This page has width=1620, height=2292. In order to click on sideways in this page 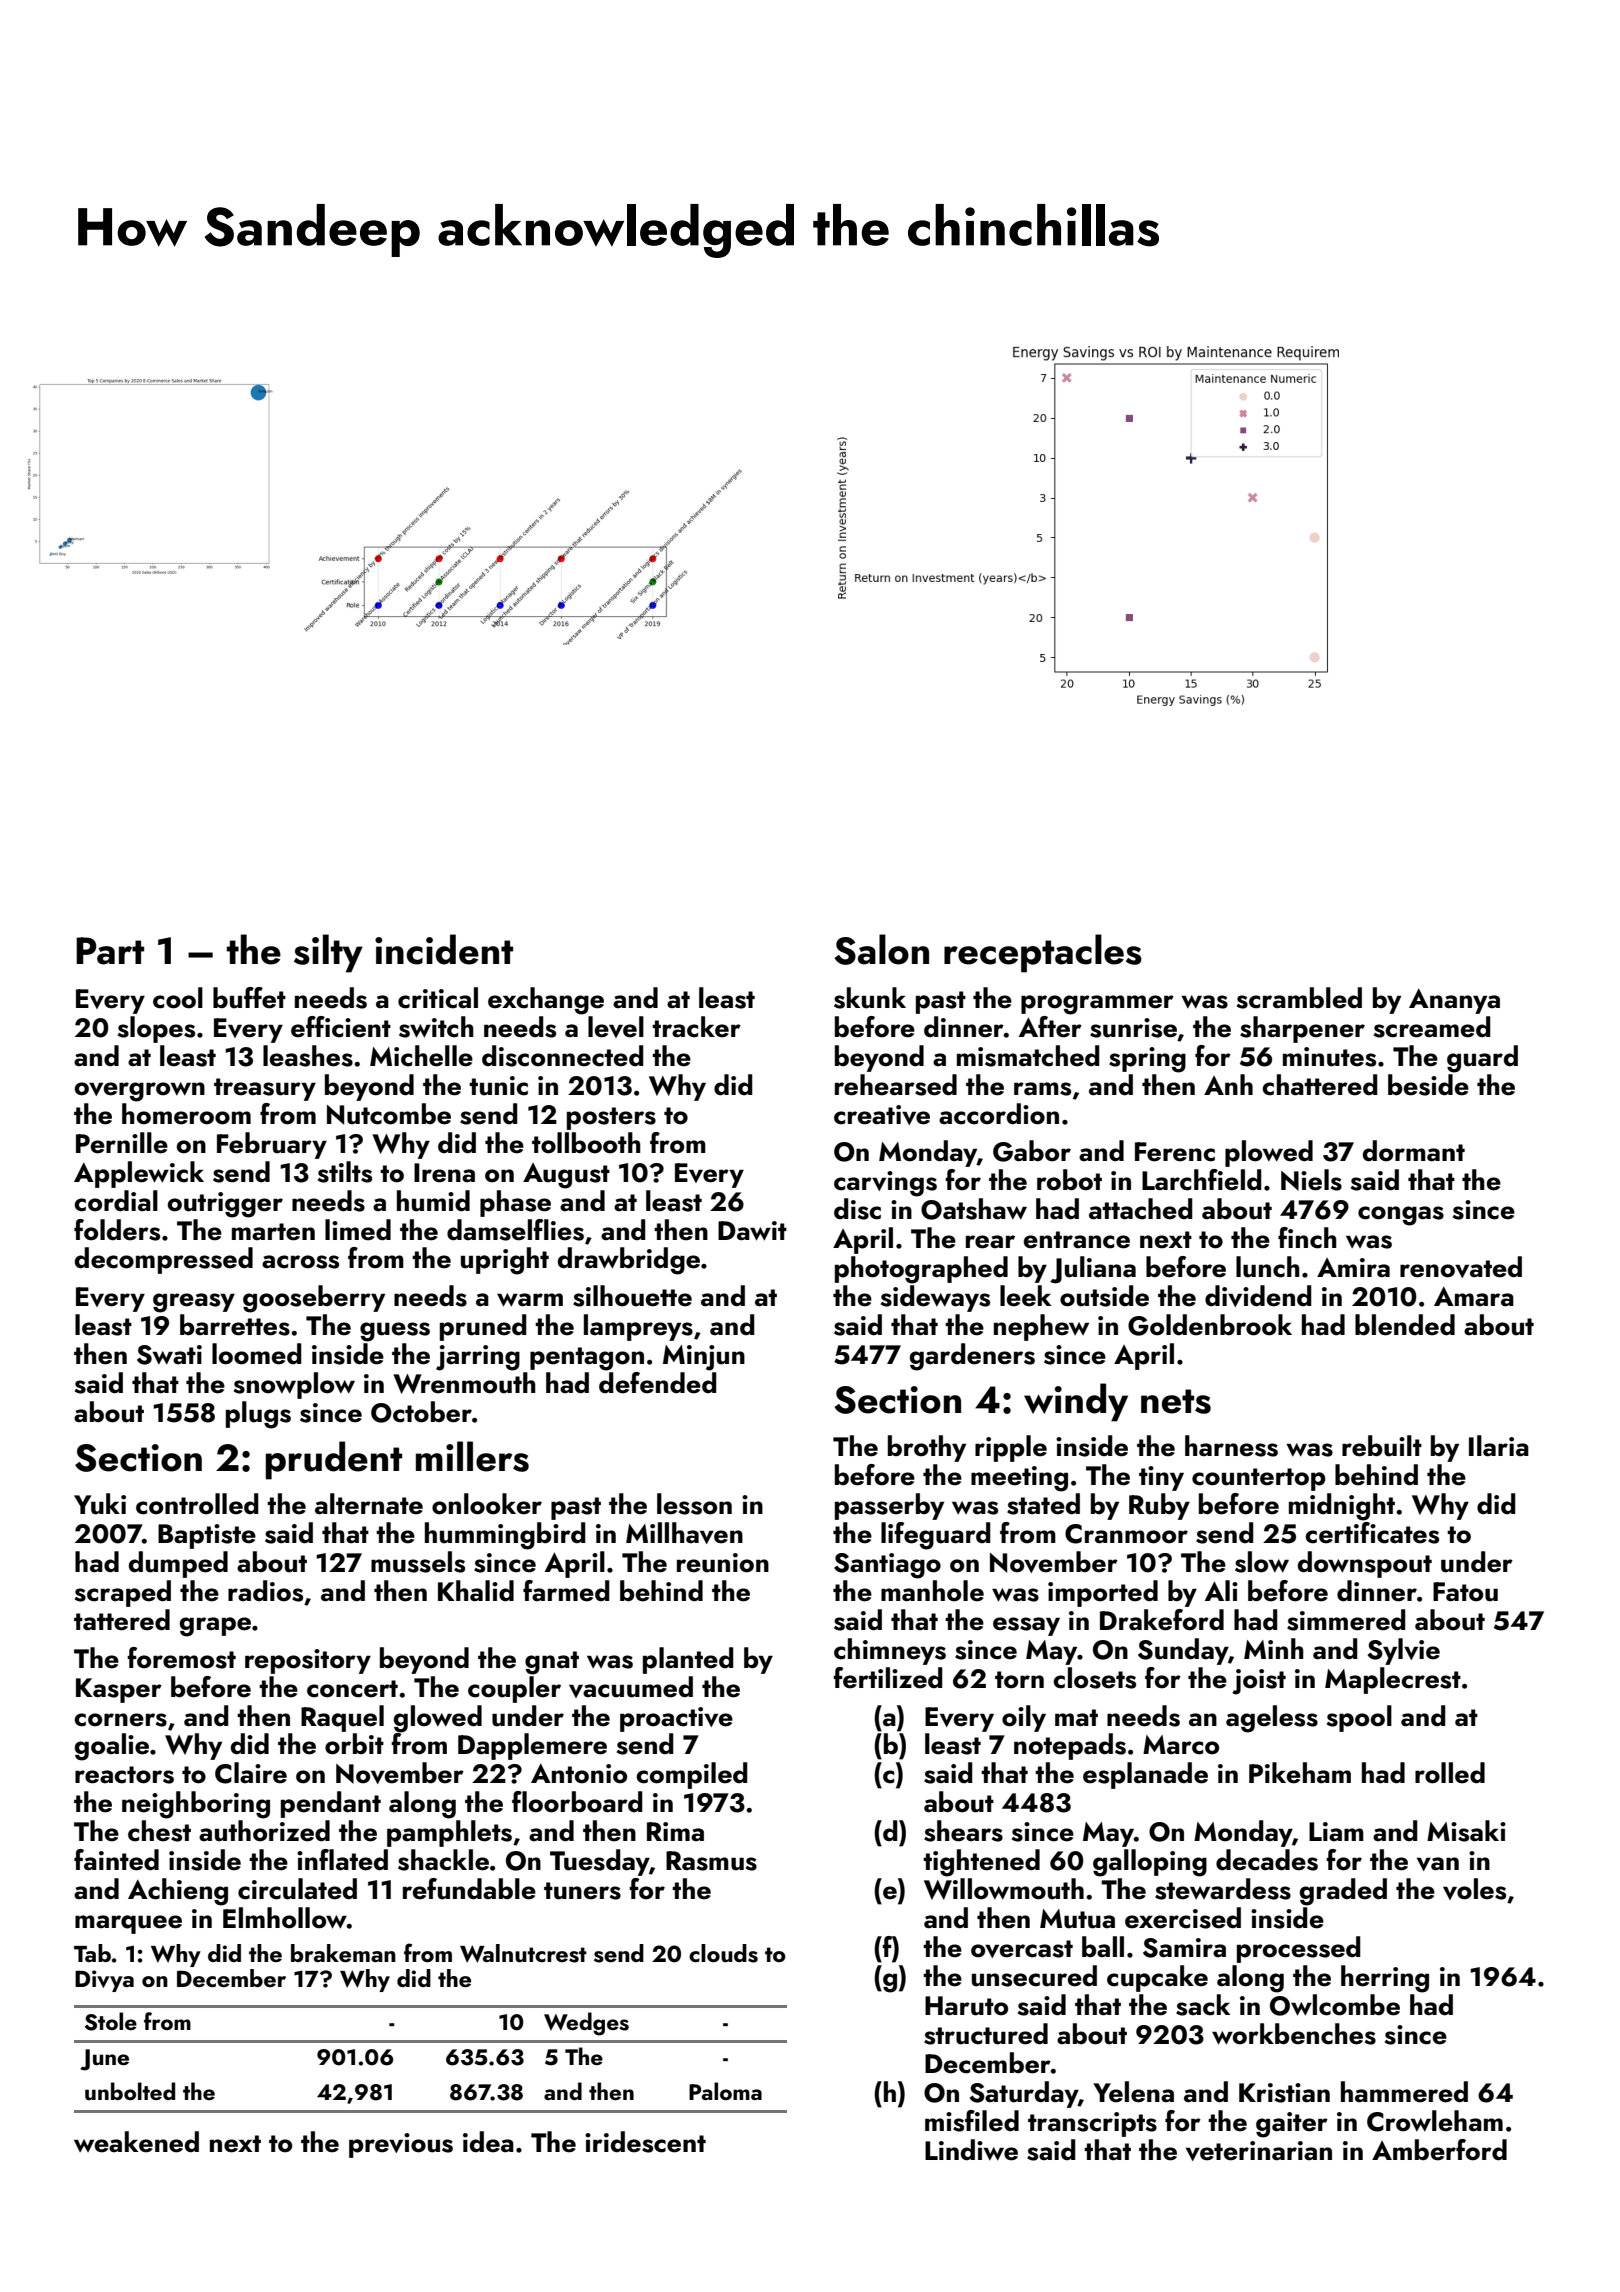, I will do `click(935, 1298)`.
